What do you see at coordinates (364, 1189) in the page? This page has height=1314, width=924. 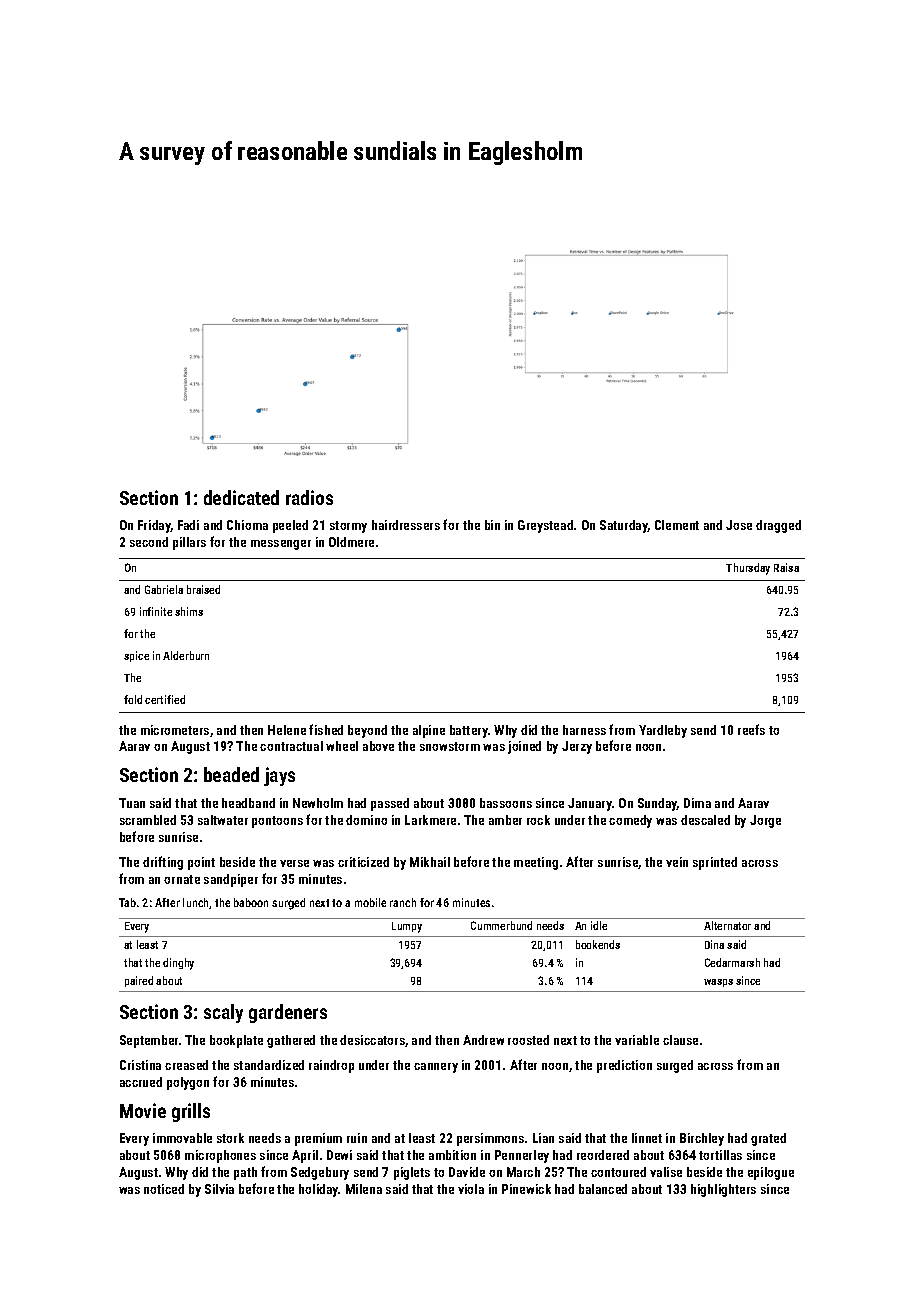 I see `Milena` at bounding box center [364, 1189].
